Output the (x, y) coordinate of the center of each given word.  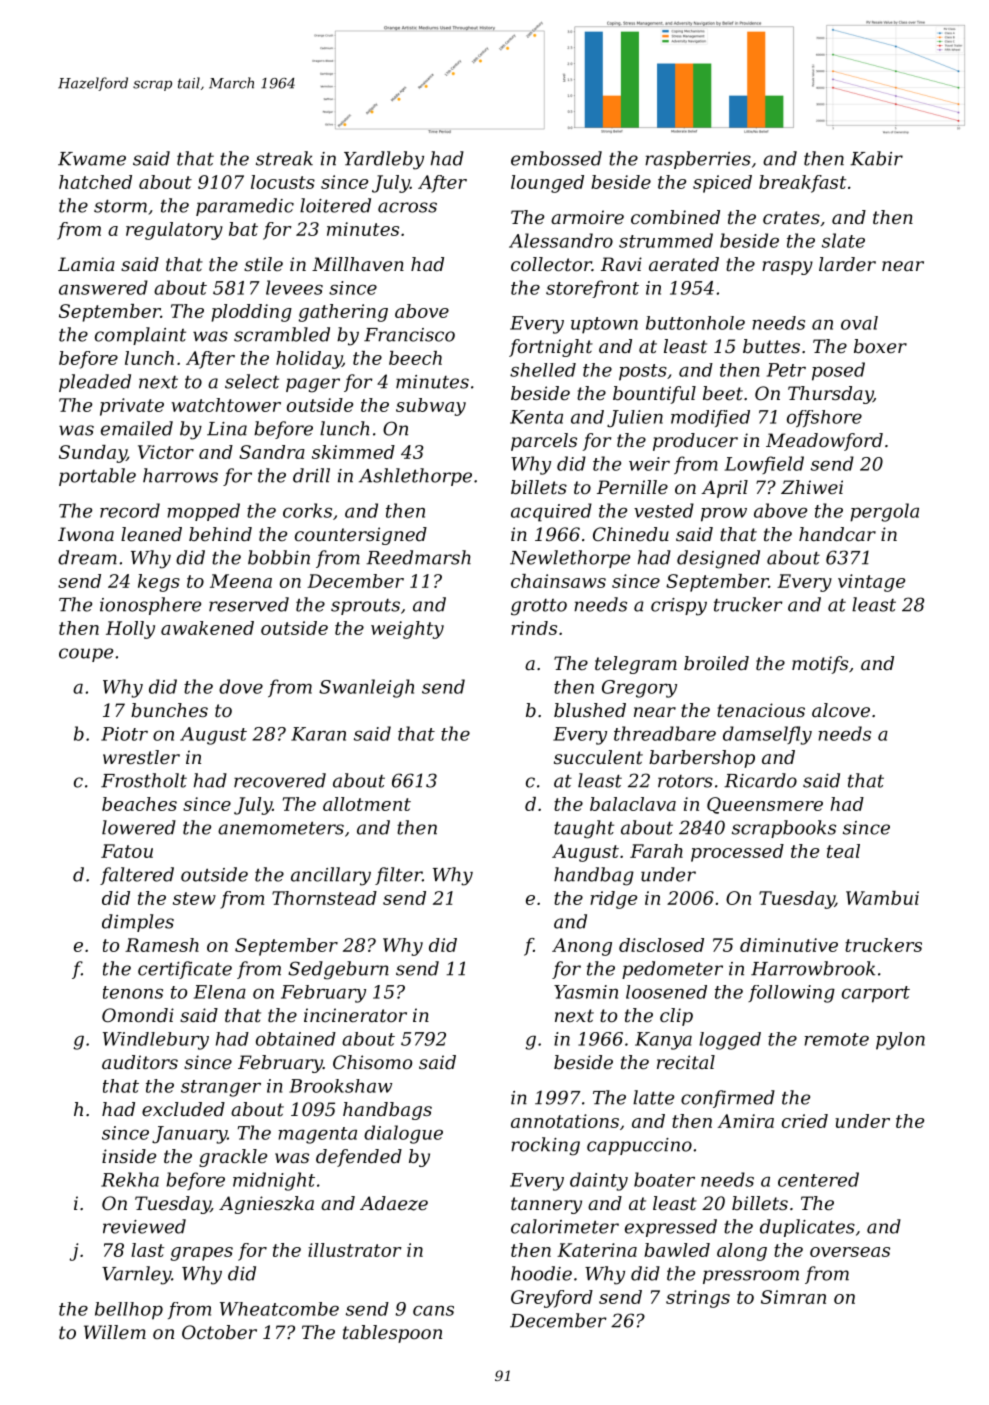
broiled (716, 663)
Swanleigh (366, 688)
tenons (133, 992)
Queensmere (765, 805)
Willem (115, 1332)
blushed (590, 710)
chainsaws (558, 581)
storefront (592, 289)
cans (433, 1310)
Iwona (86, 534)
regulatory (174, 231)
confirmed (728, 1099)
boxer (880, 346)
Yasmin (586, 992)
